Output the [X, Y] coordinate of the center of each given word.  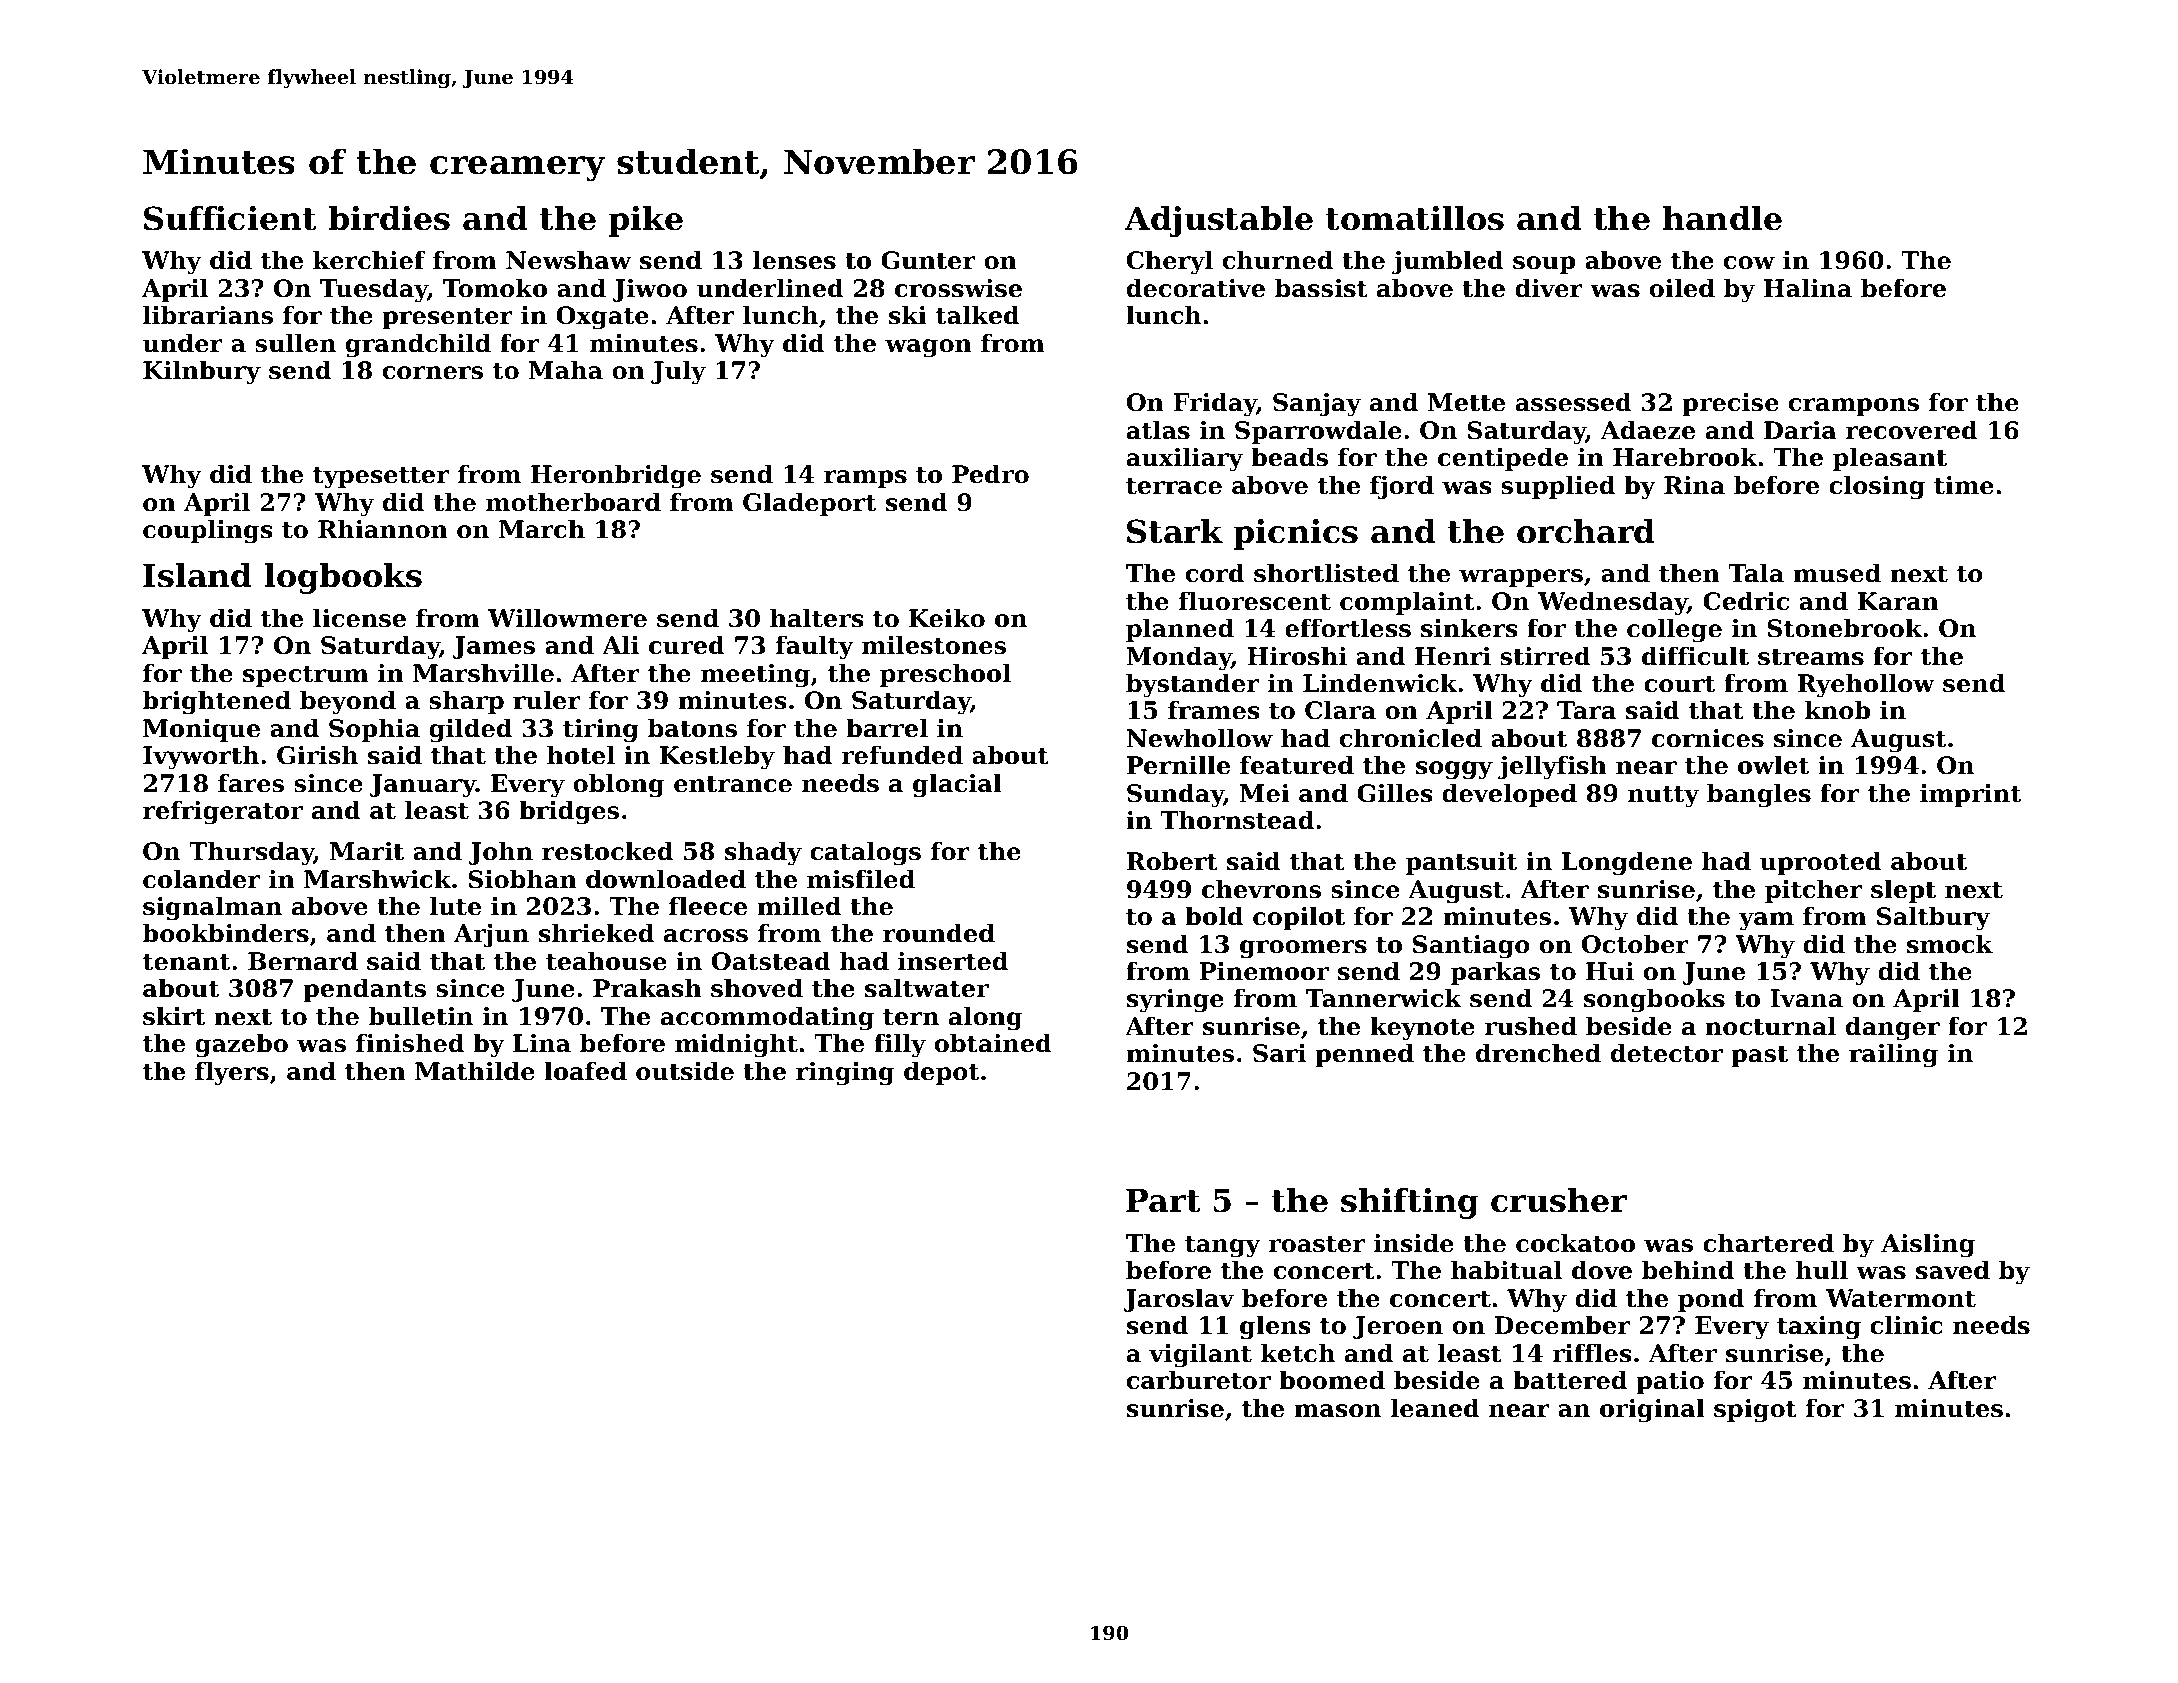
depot [941, 1073]
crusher [1559, 1200]
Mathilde [475, 1071]
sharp [466, 702]
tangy [1223, 1246]
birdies [389, 218]
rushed [1530, 1026]
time [1964, 485]
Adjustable [1218, 221]
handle [1722, 218]
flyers [232, 1073]
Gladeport [809, 504]
